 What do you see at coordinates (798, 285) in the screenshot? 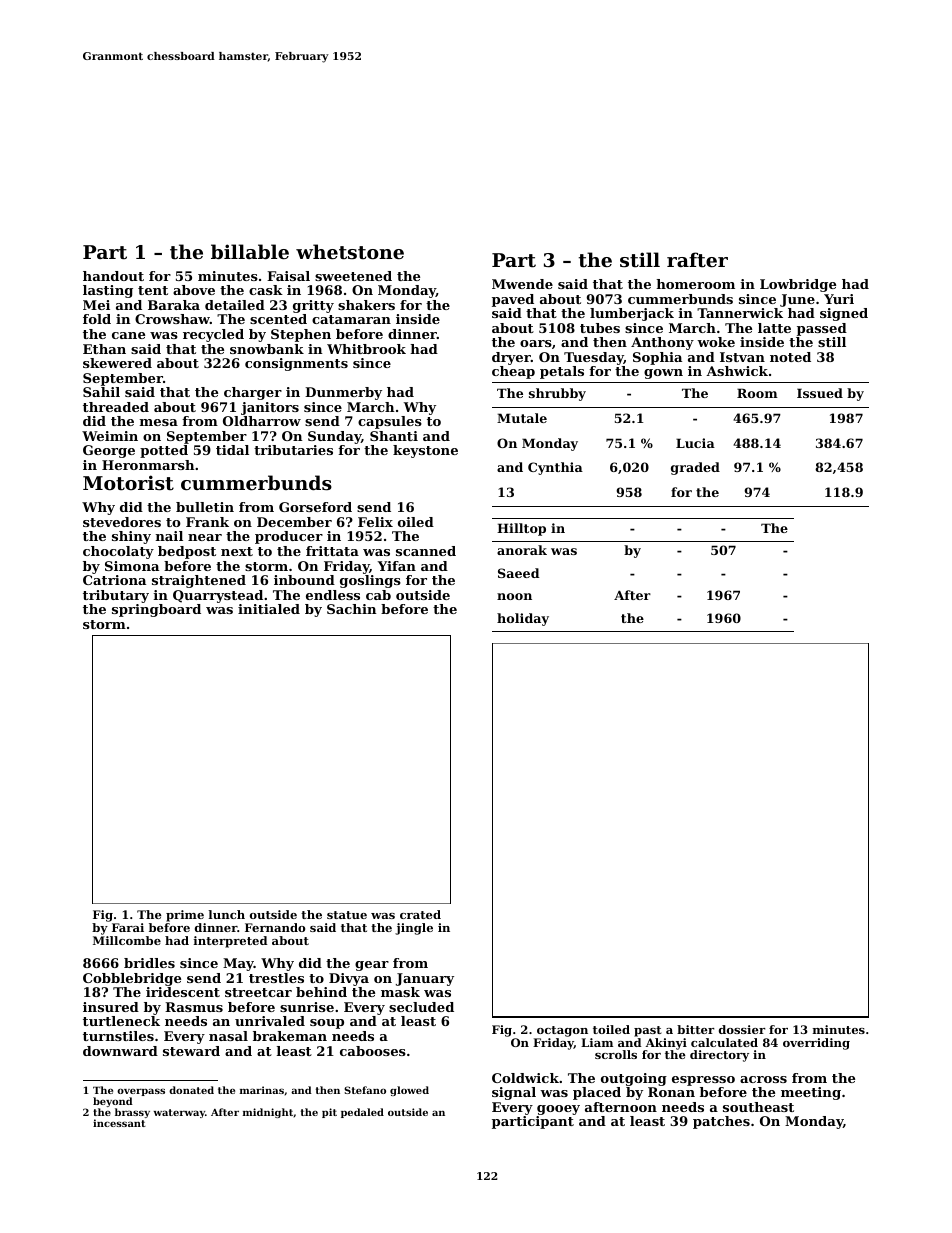
I see `Lowbridge` at bounding box center [798, 285].
